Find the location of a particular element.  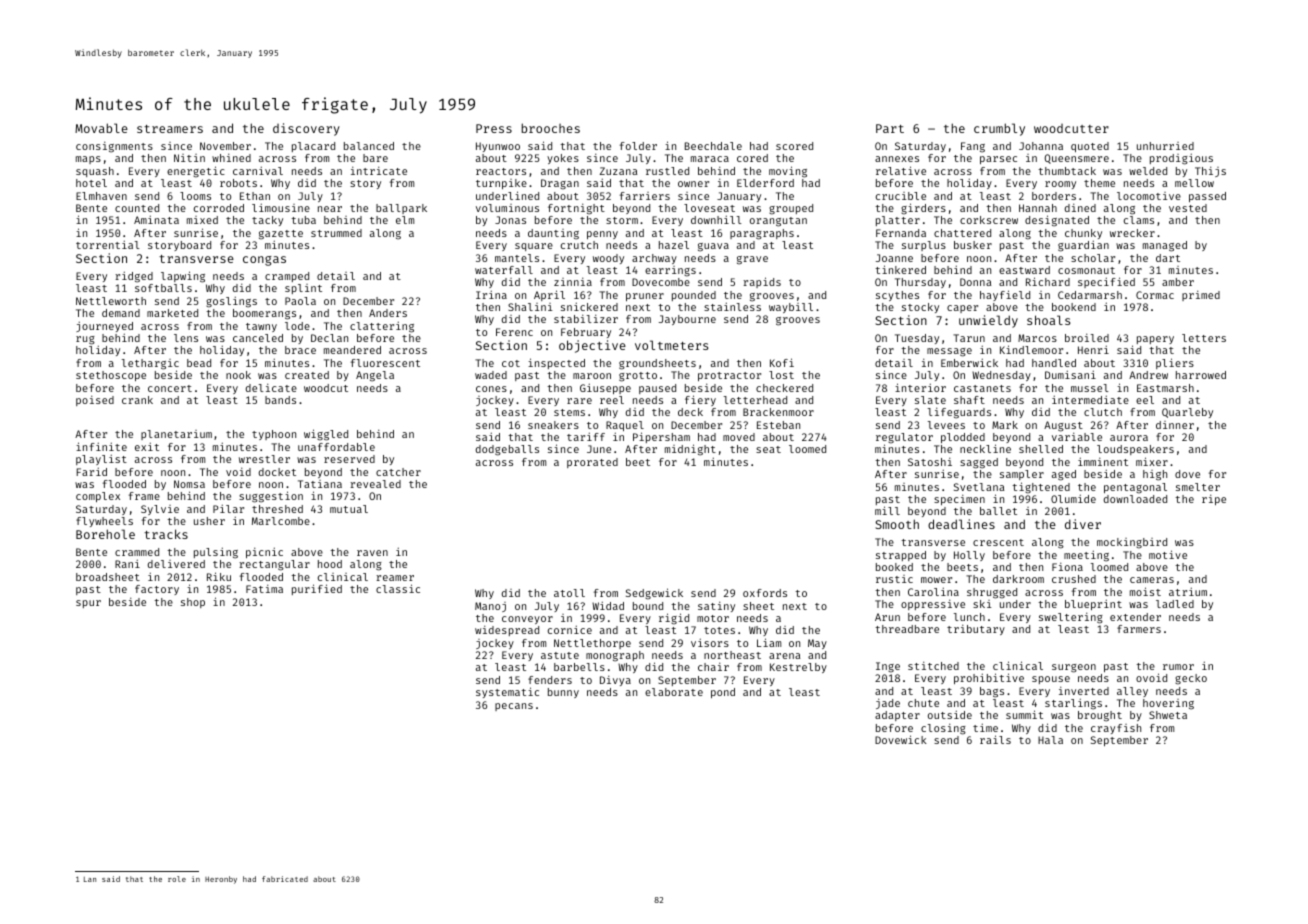

Part is located at coordinates (890, 128).
